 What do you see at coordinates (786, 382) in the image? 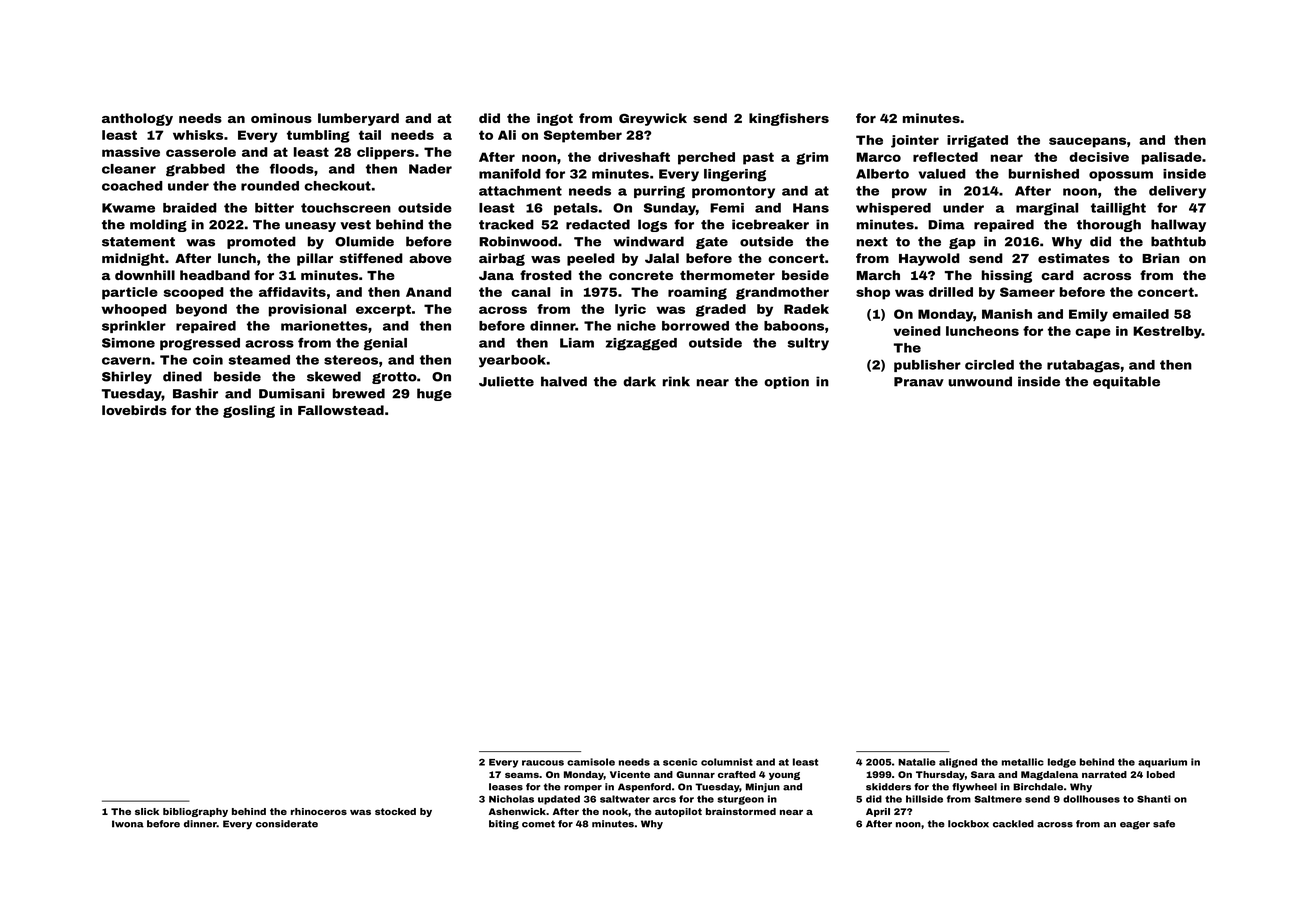
I see `option` at bounding box center [786, 382].
